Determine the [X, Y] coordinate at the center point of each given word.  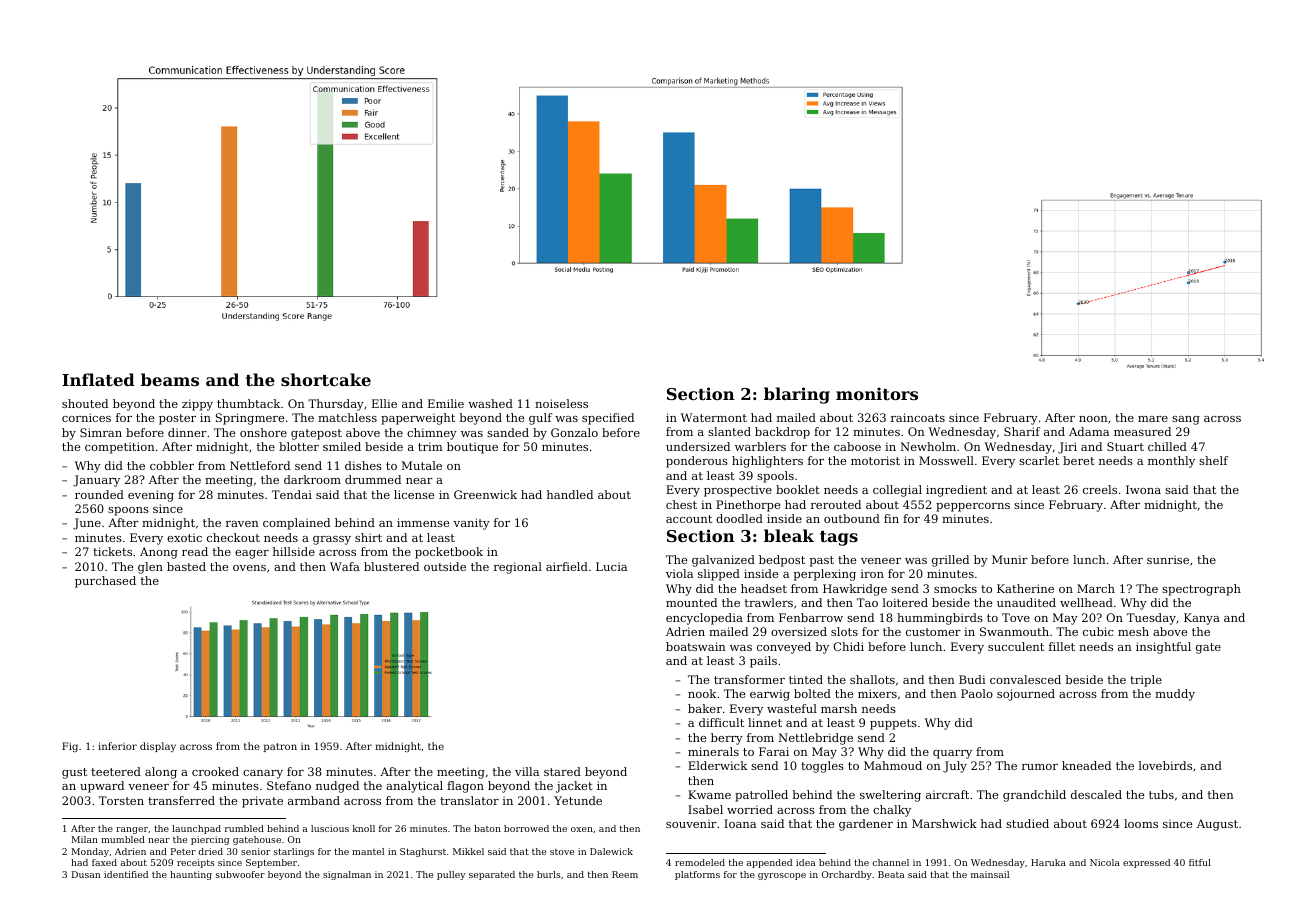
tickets [112, 551]
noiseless [561, 403]
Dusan [86, 874]
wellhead [1086, 602]
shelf [1213, 460]
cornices [86, 417]
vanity [471, 524]
